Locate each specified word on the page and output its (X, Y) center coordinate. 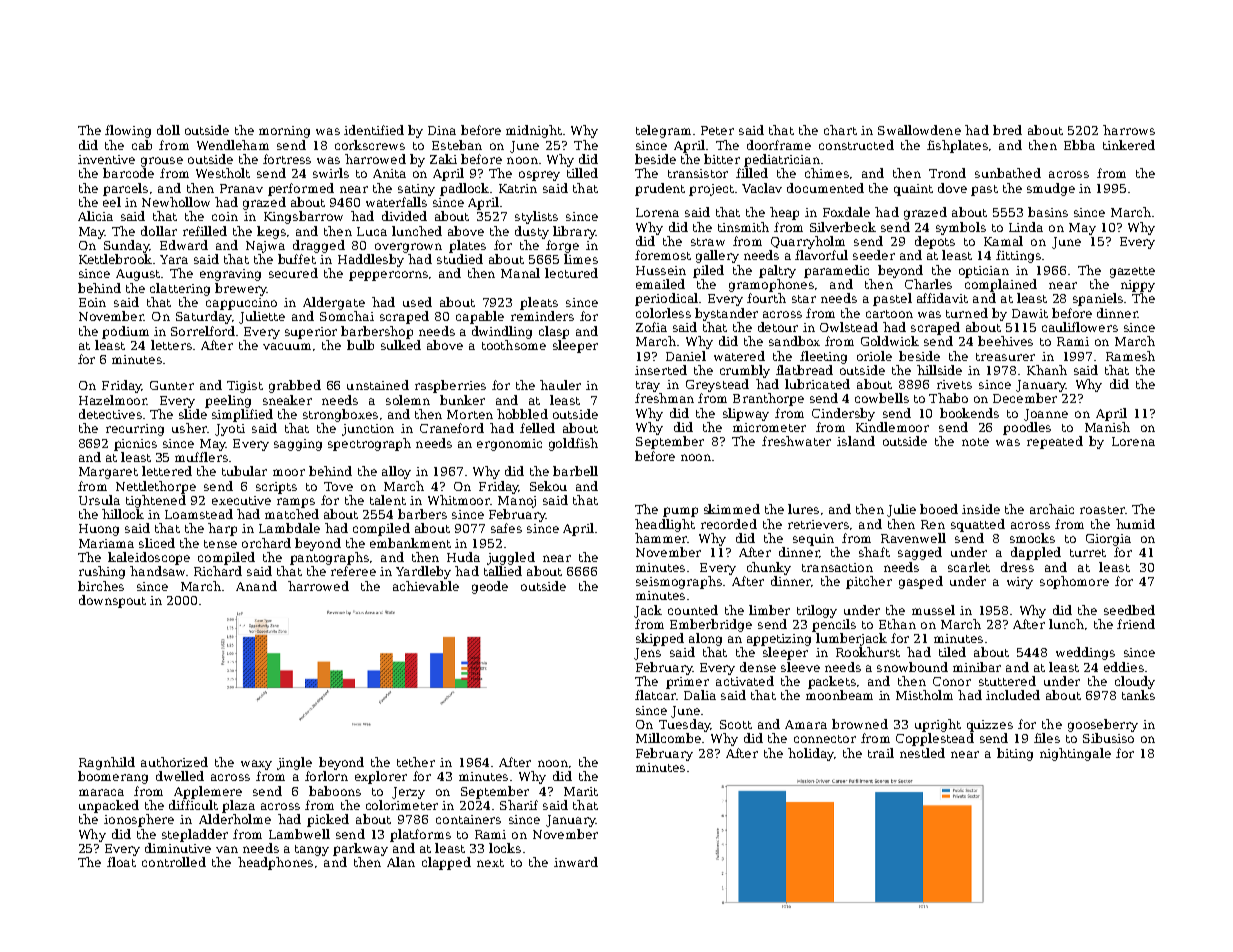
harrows (1129, 130)
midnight (534, 131)
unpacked (109, 806)
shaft (874, 552)
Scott (736, 724)
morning (284, 132)
